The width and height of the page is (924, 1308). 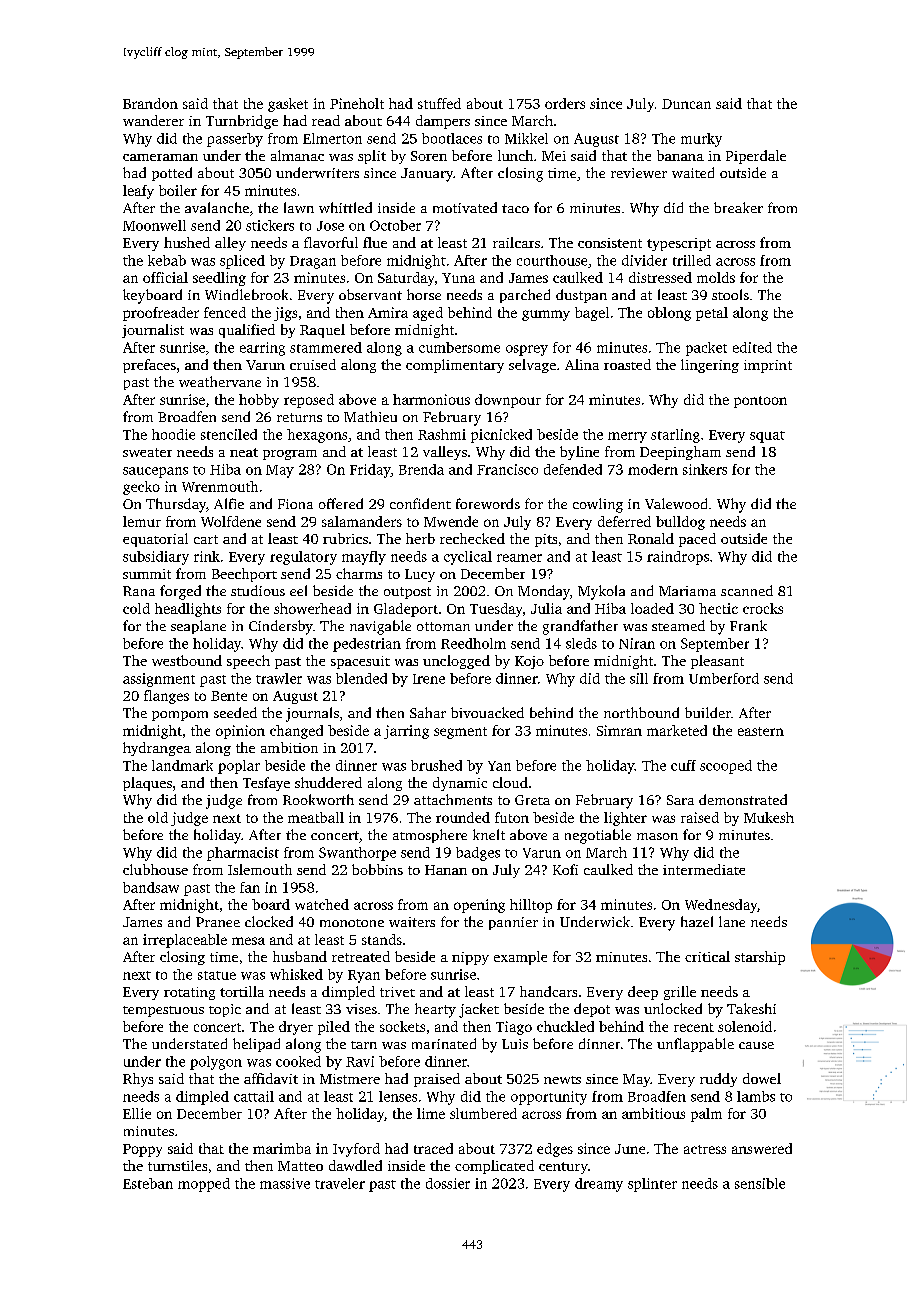 I want to click on retreated, so click(x=361, y=956).
